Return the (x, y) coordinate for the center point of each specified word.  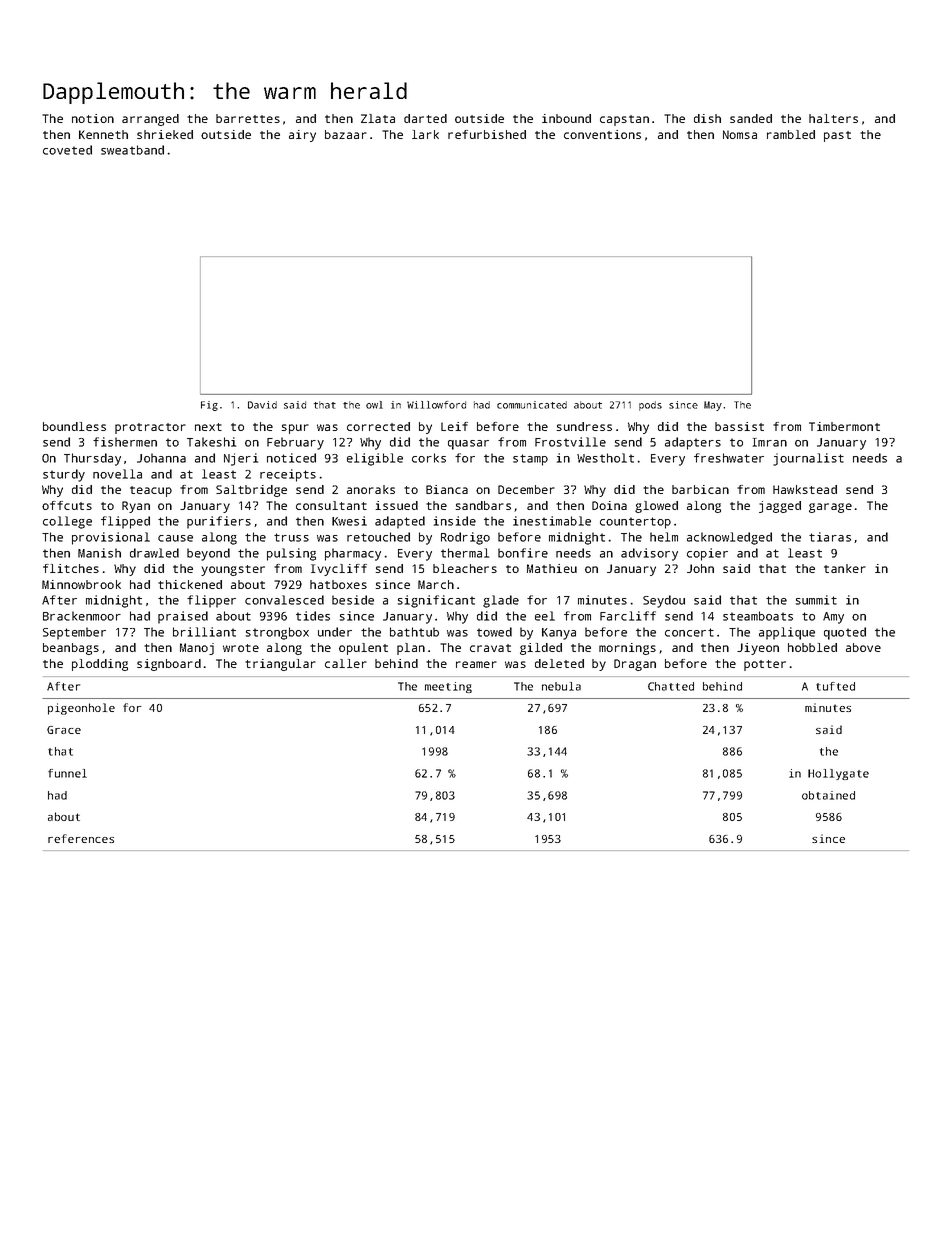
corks (429, 458)
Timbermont (844, 426)
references (81, 838)
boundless (74, 426)
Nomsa (740, 134)
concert (689, 632)
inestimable (552, 521)
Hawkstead (805, 489)
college (67, 522)
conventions (602, 134)
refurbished (487, 134)
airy (302, 136)
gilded (541, 649)
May (713, 406)
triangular (280, 665)
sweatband (132, 150)
